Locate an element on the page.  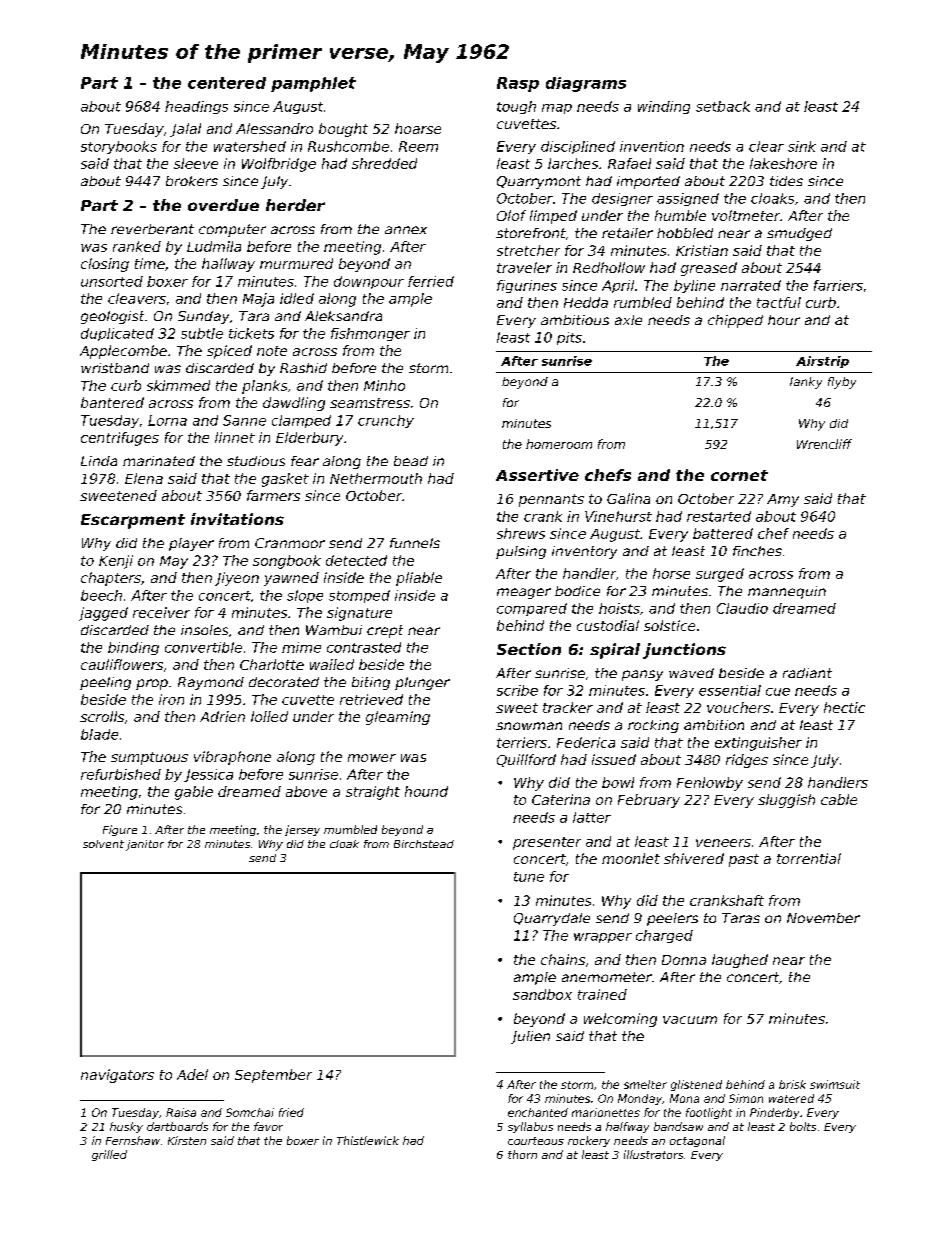
Fenlowby is located at coordinates (710, 784).
